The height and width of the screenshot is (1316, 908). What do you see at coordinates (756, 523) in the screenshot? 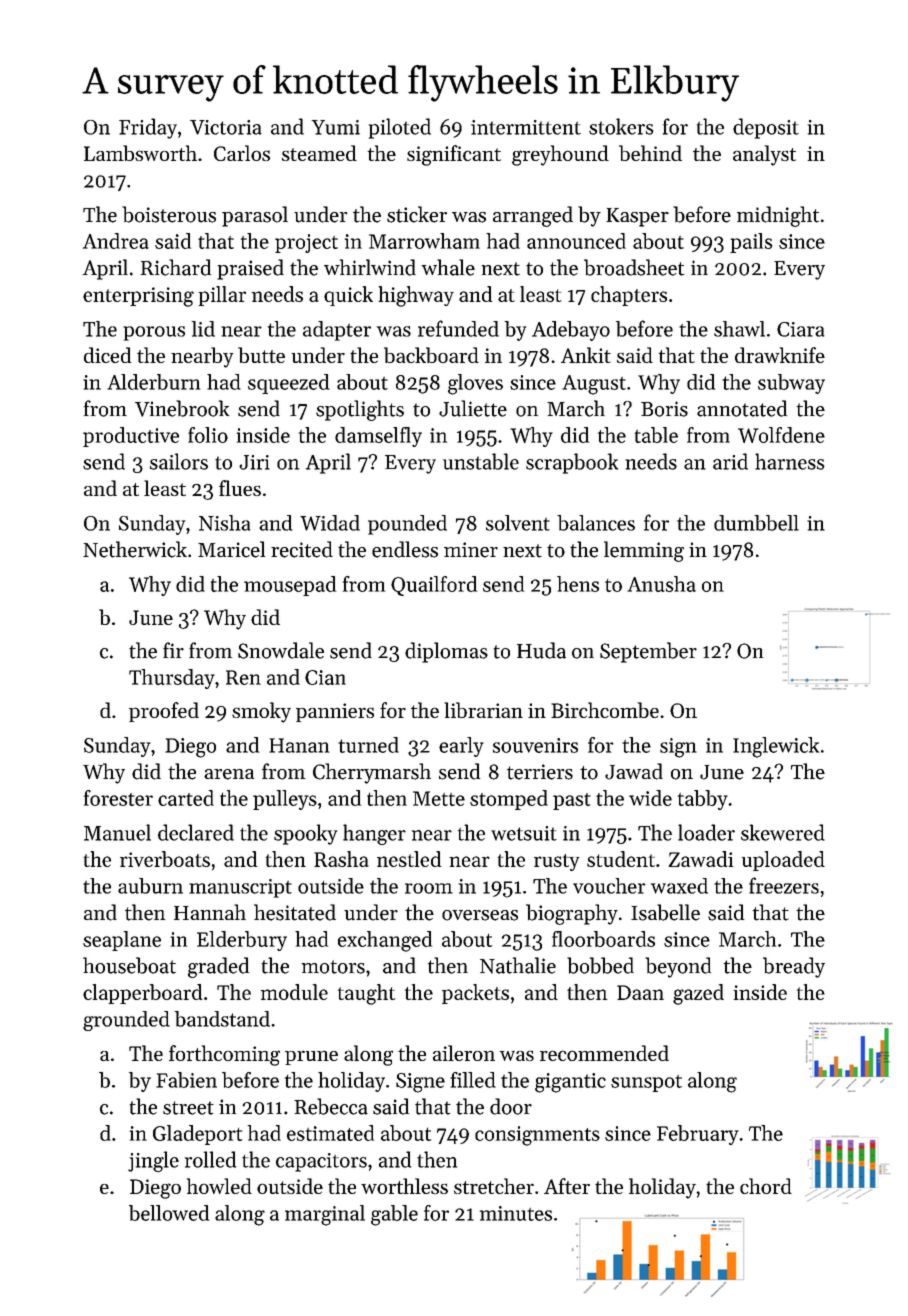
I see `dumbbell` at bounding box center [756, 523].
